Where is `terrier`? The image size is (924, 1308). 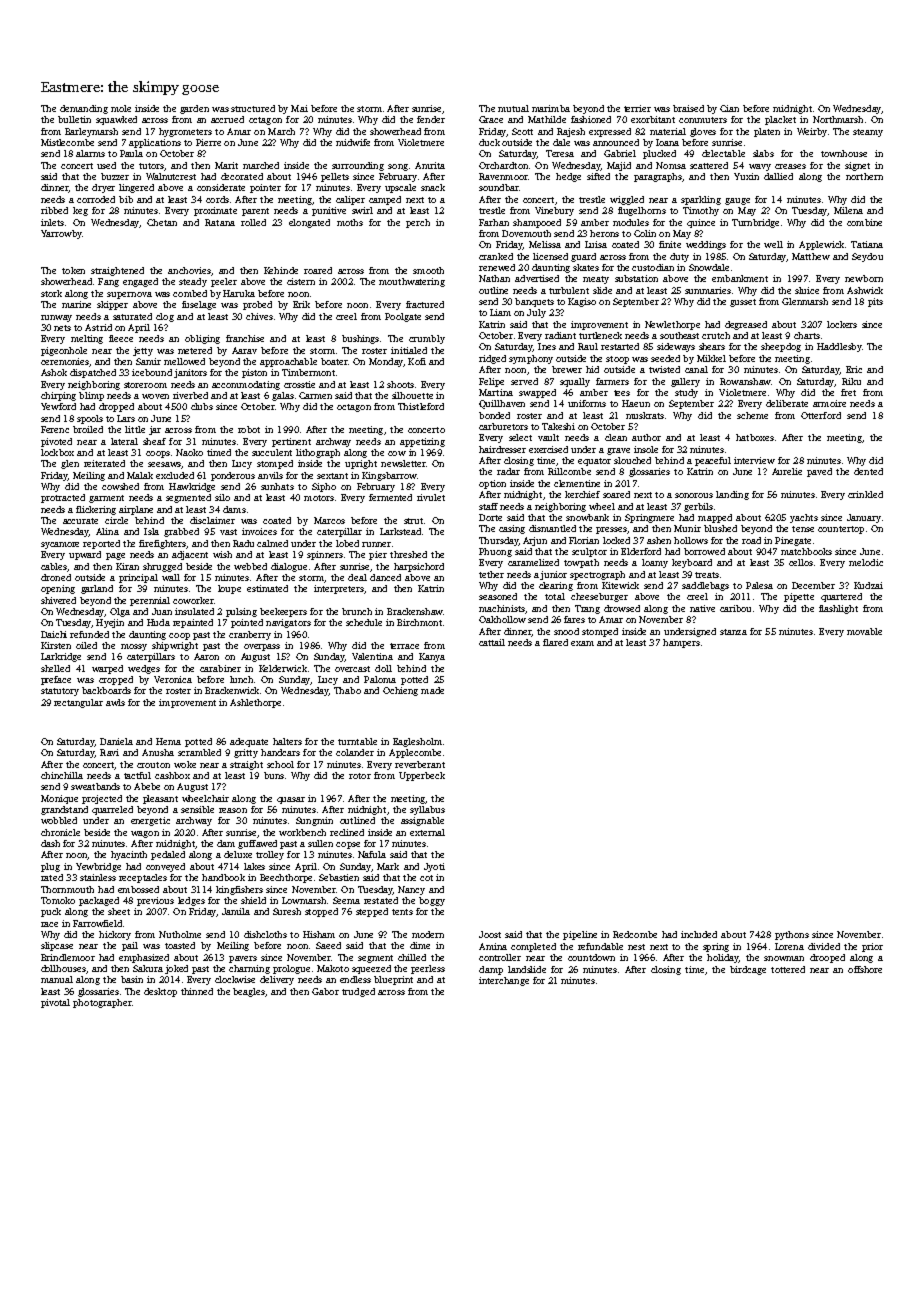 terrier is located at coordinates (637, 108).
